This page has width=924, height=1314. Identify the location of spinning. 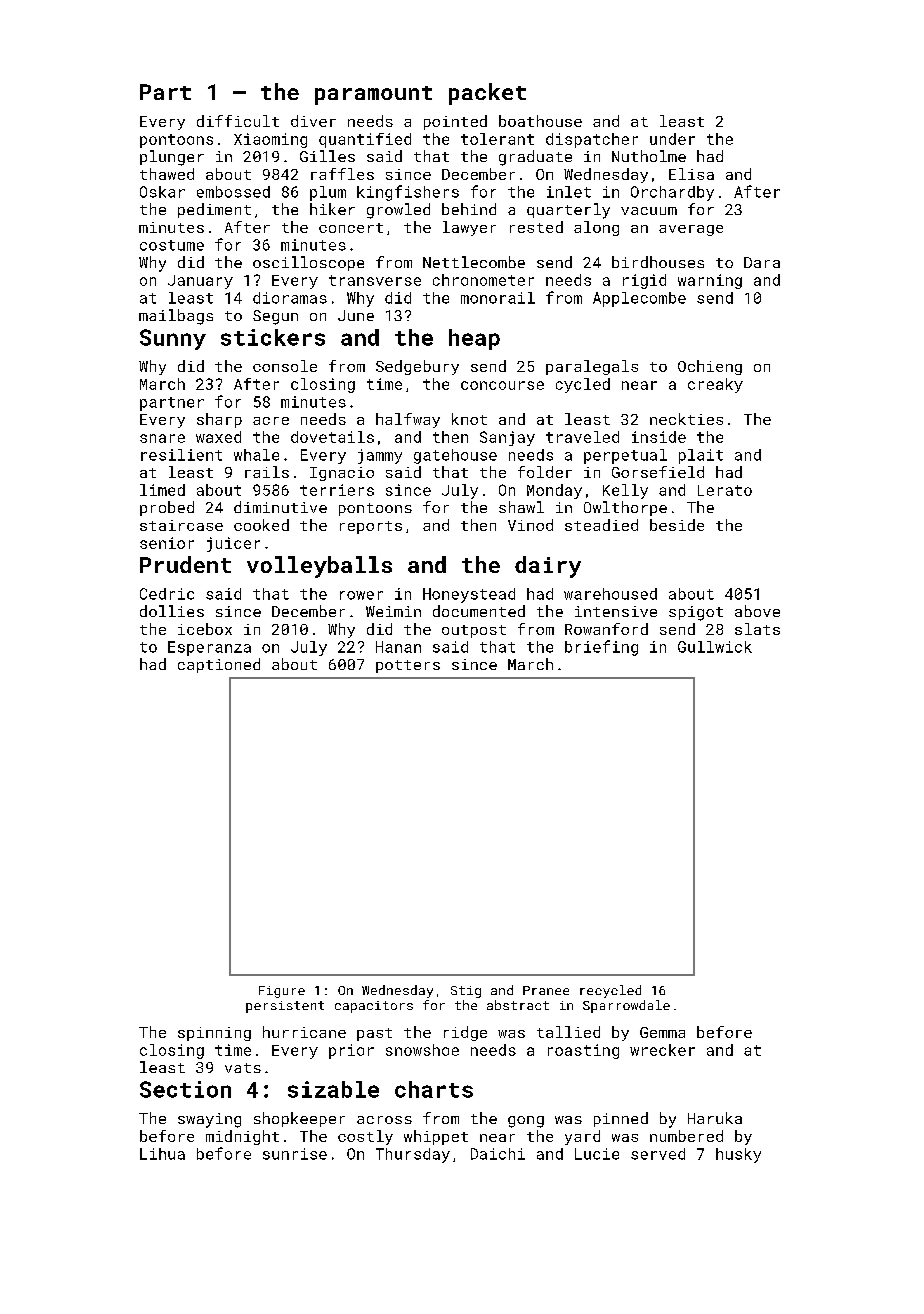
(214, 1034).
